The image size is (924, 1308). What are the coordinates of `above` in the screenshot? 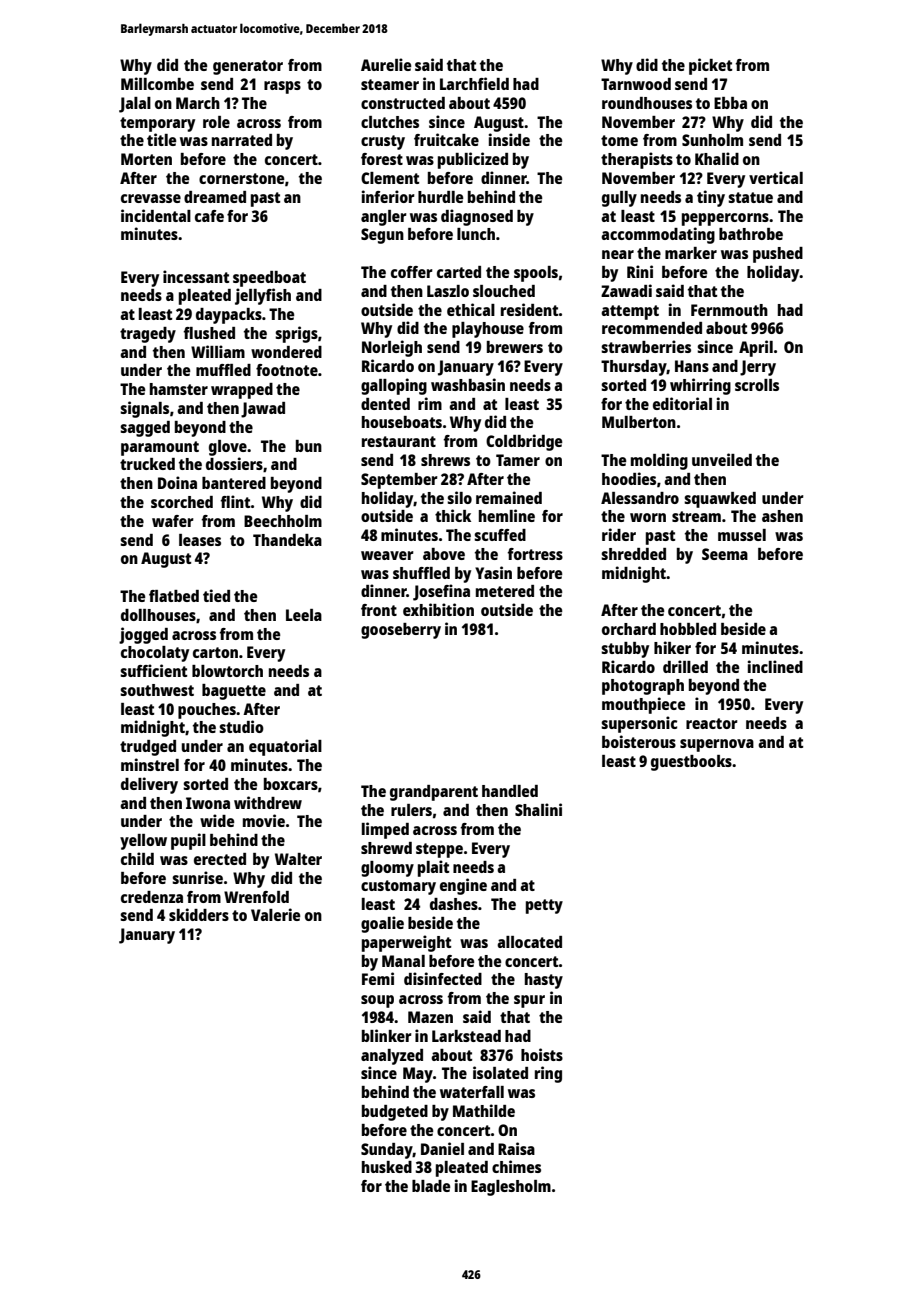 It's located at (444, 554).
